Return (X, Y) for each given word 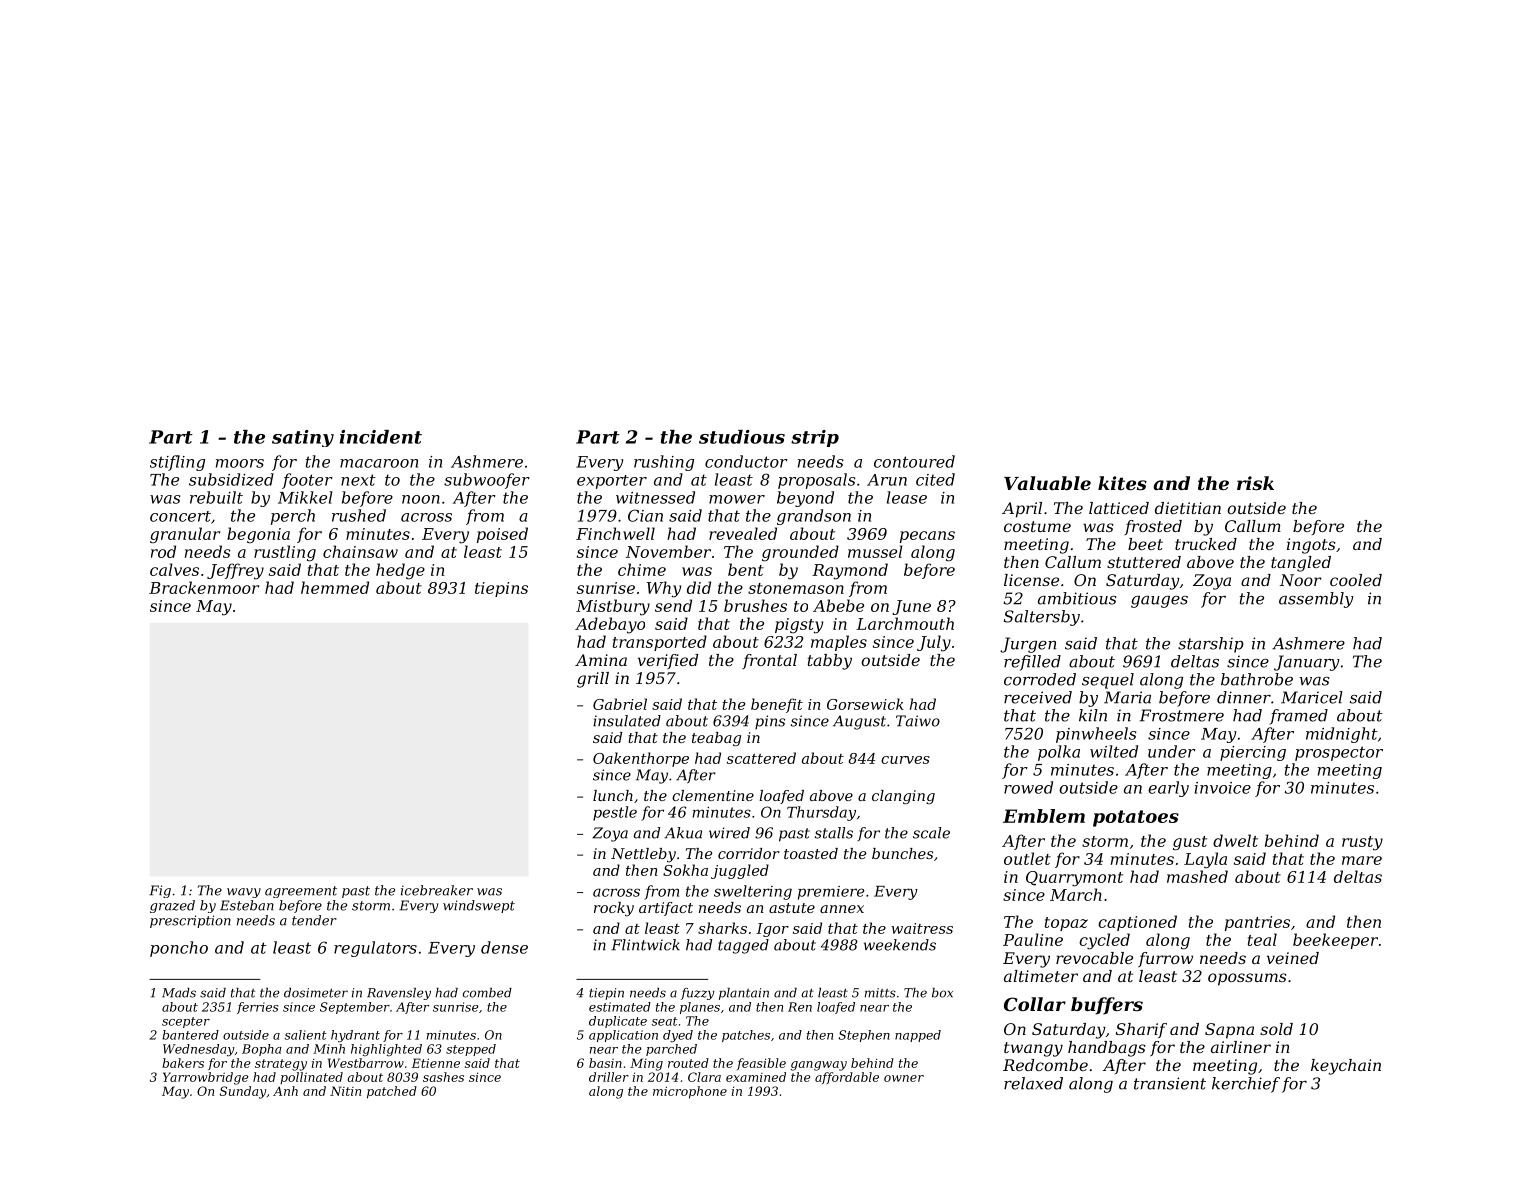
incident (381, 437)
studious (742, 437)
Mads (179, 993)
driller (609, 1077)
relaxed (1033, 1083)
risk (1255, 483)
